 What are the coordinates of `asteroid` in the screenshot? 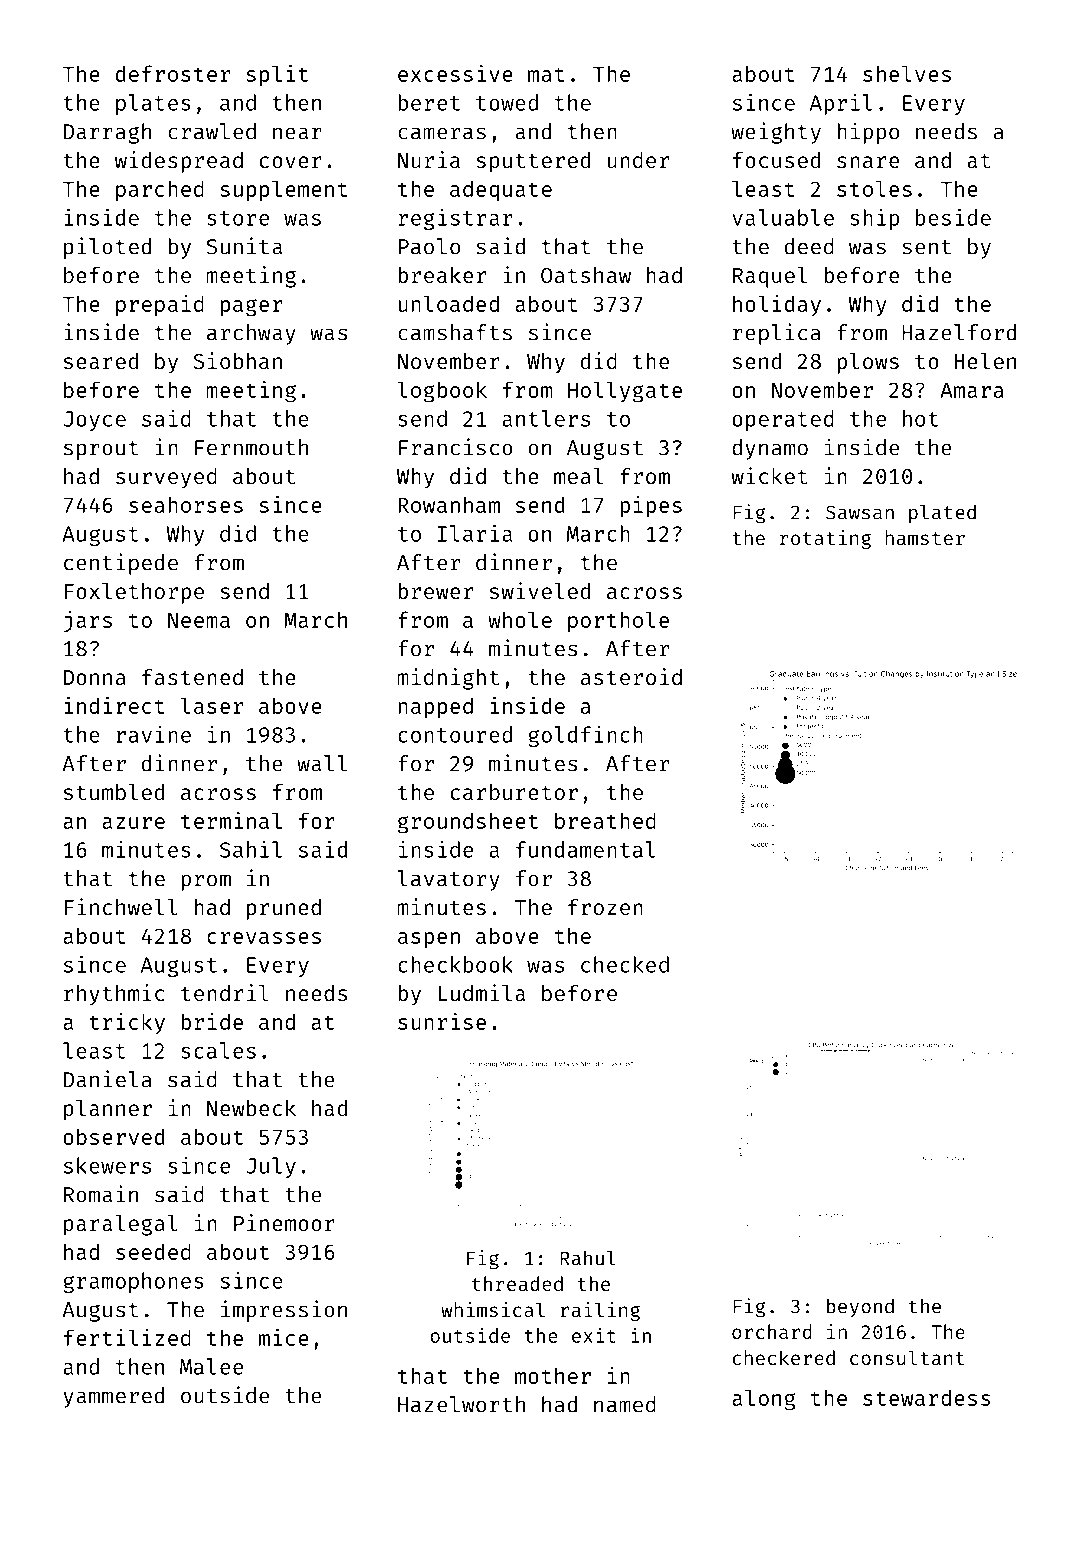 It's located at (631, 676).
